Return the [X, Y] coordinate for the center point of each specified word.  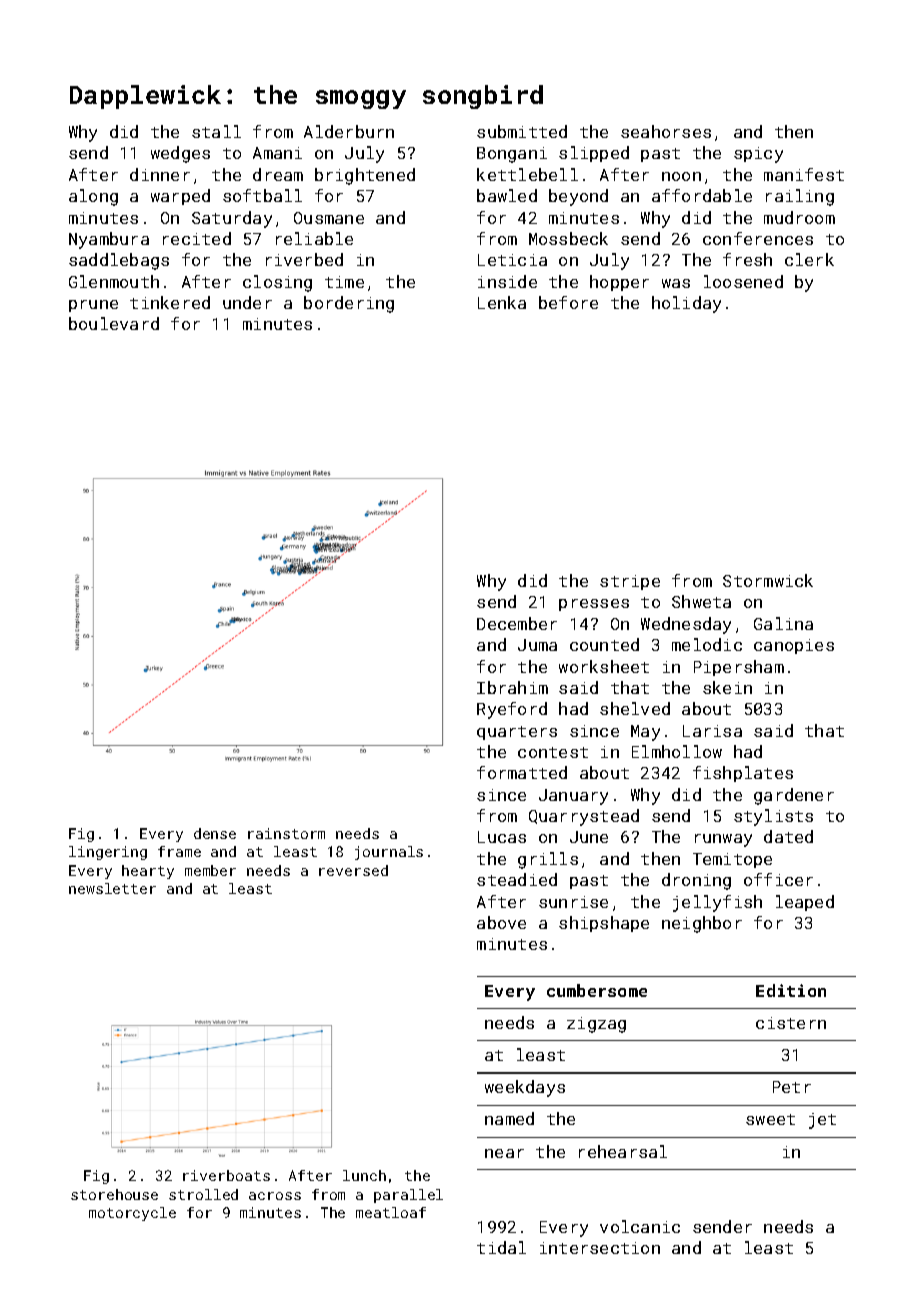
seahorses [666, 131]
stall [216, 131]
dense [215, 833]
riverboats [226, 1175]
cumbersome [597, 990]
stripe [630, 582]
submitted [522, 131]
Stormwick [768, 580]
